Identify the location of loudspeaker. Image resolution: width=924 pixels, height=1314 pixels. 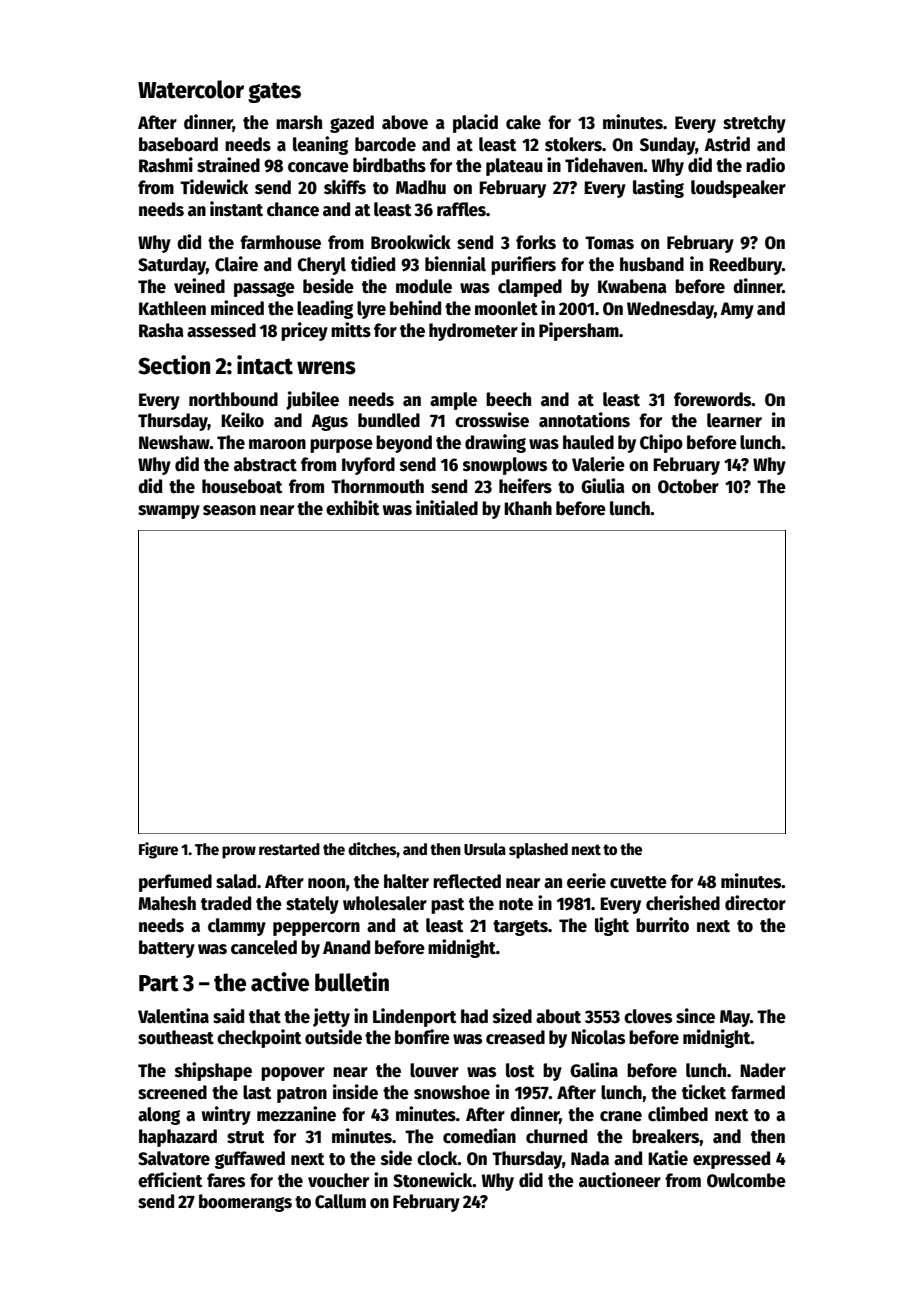
(738, 189).
